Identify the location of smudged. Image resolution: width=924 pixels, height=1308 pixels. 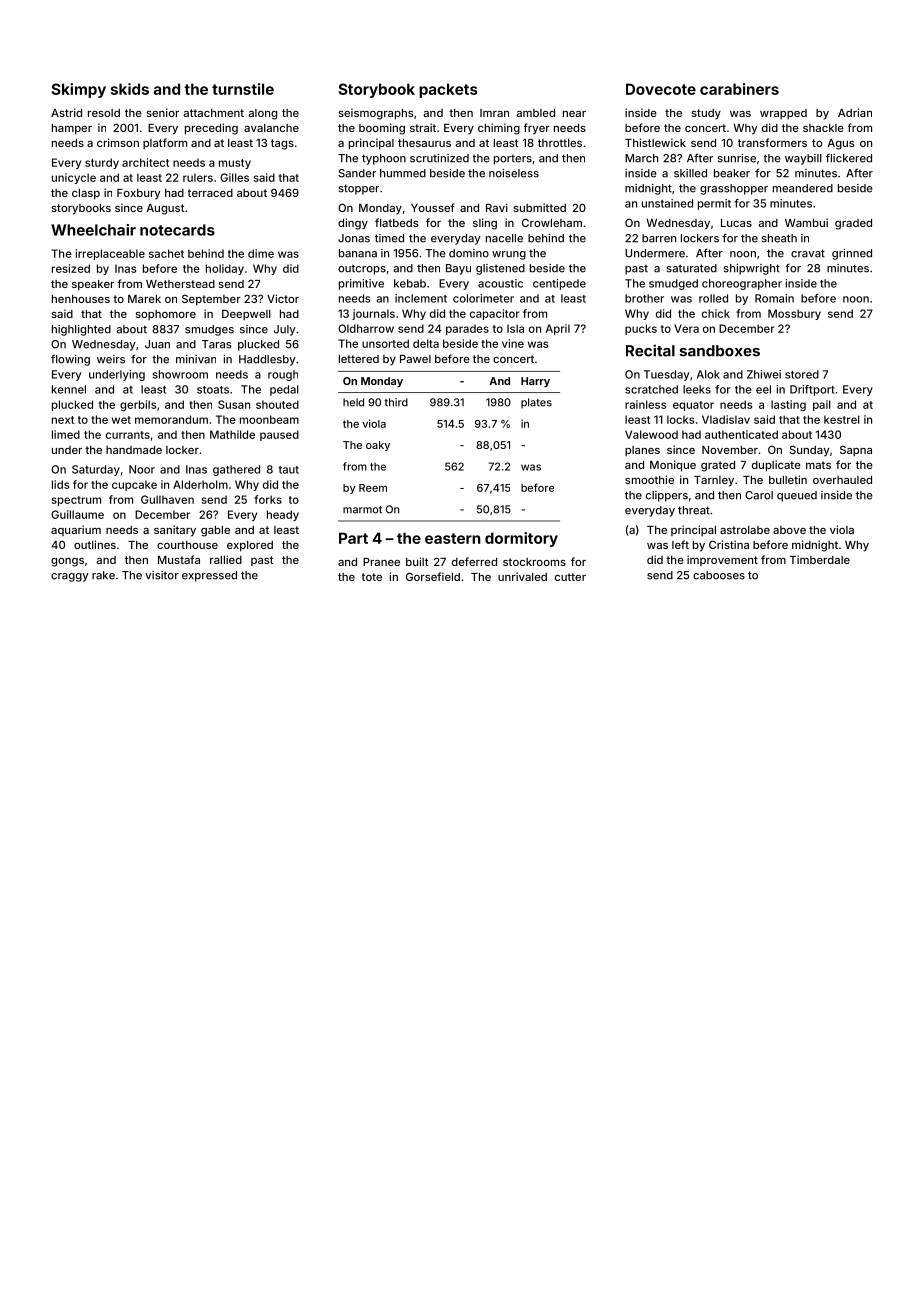
(673, 284).
